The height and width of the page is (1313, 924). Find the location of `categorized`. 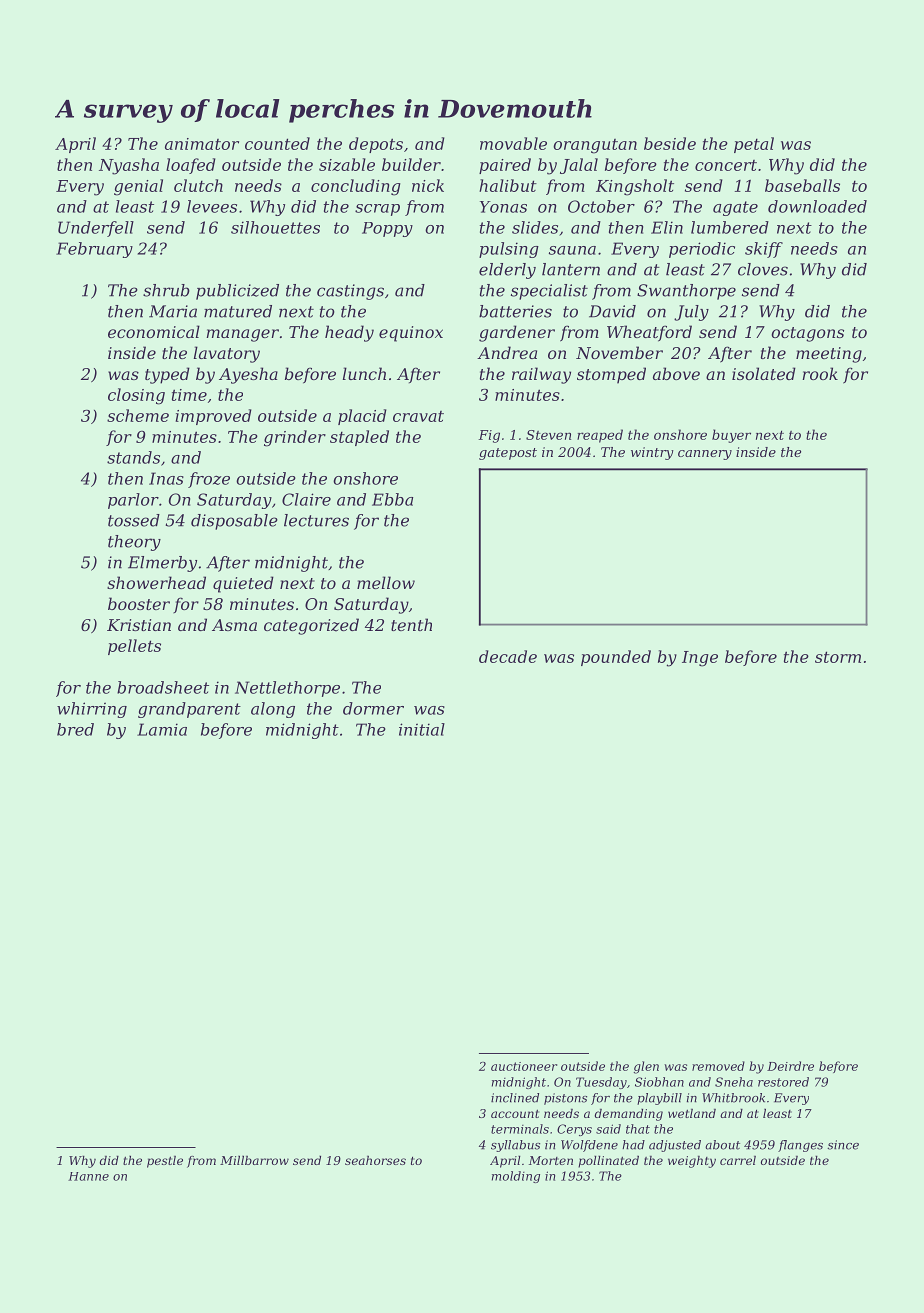

categorized is located at coordinates (311, 626).
